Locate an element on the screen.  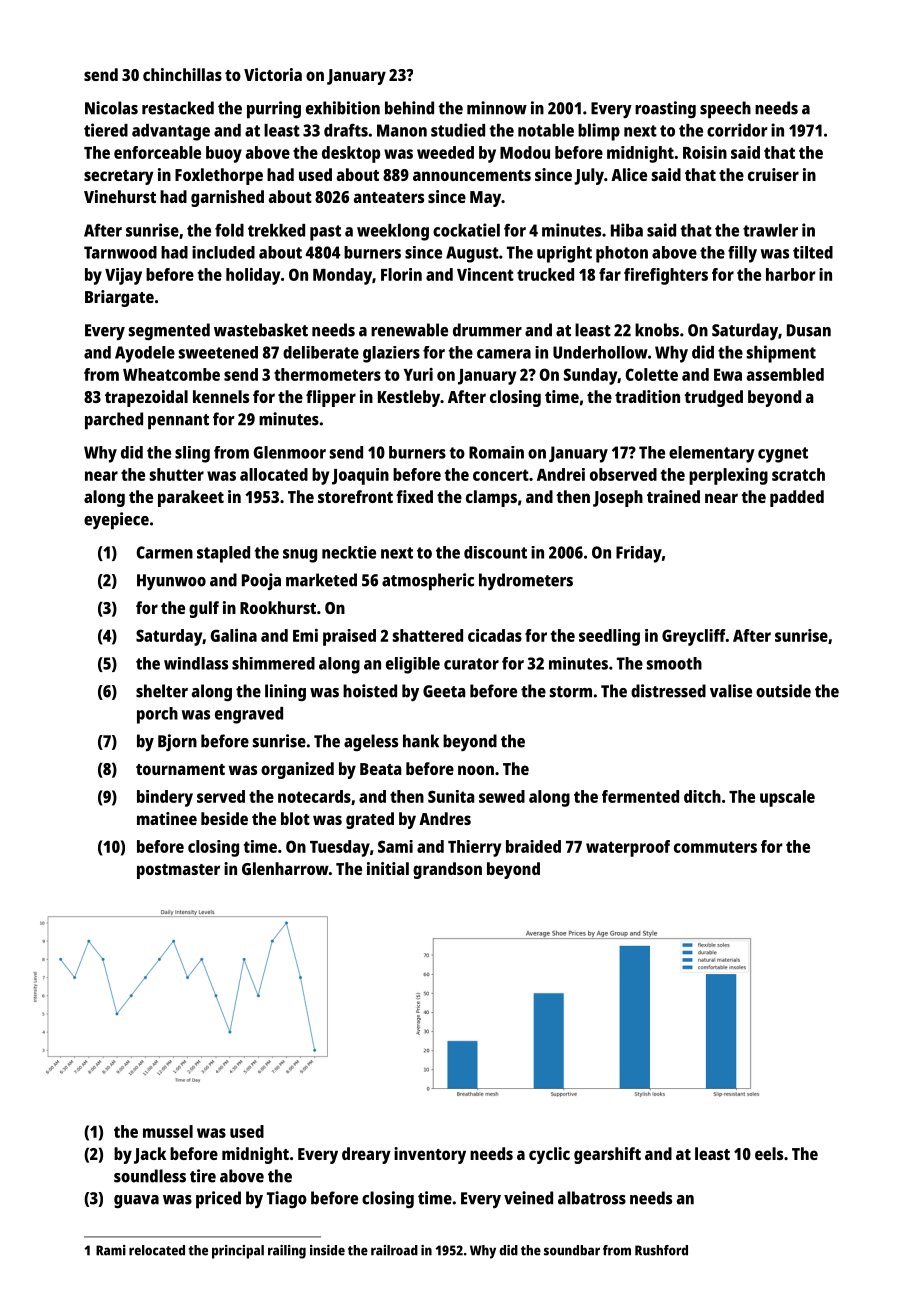
parakeet is located at coordinates (191, 498).
